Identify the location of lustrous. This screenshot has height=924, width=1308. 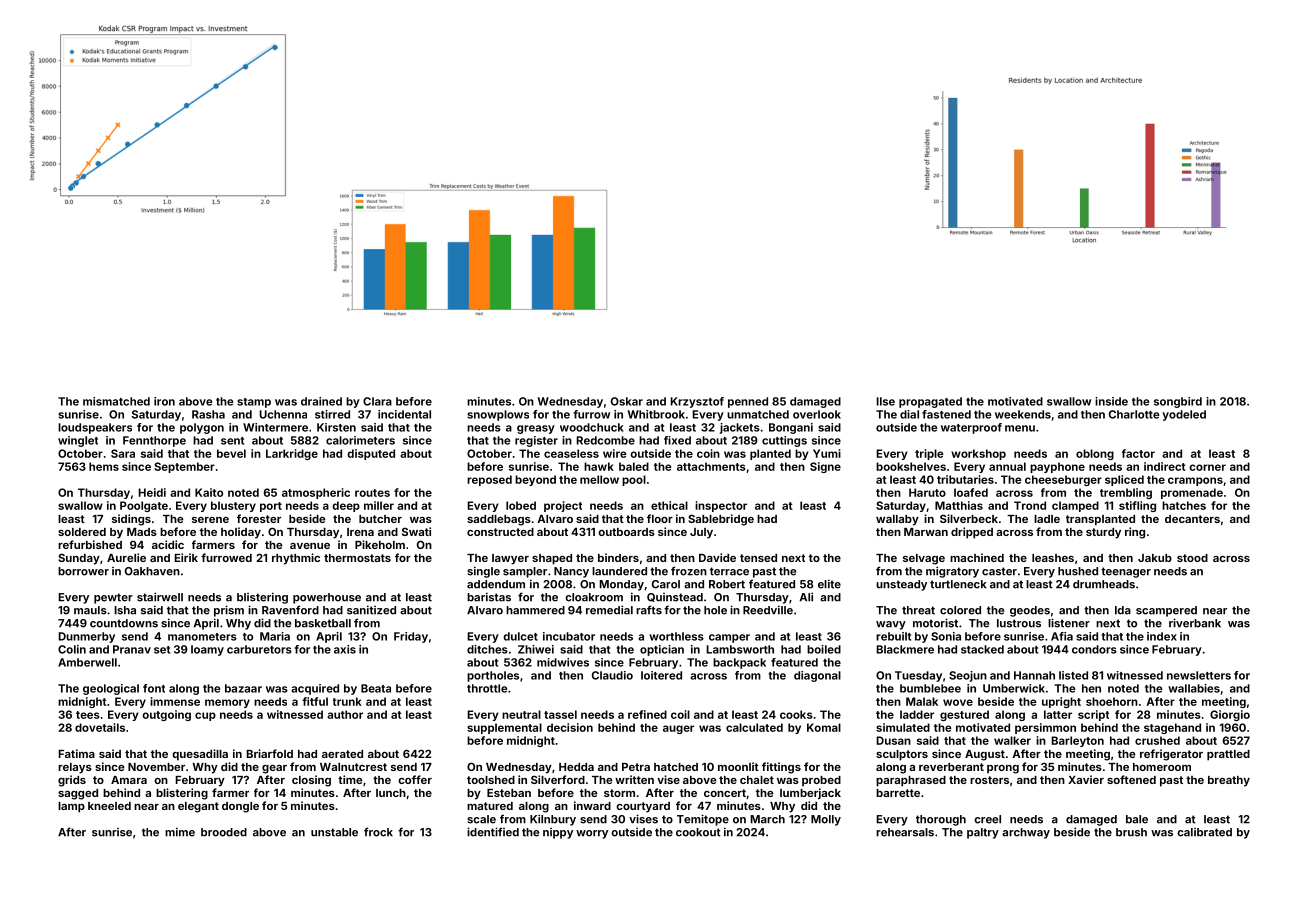
(1019, 623).
